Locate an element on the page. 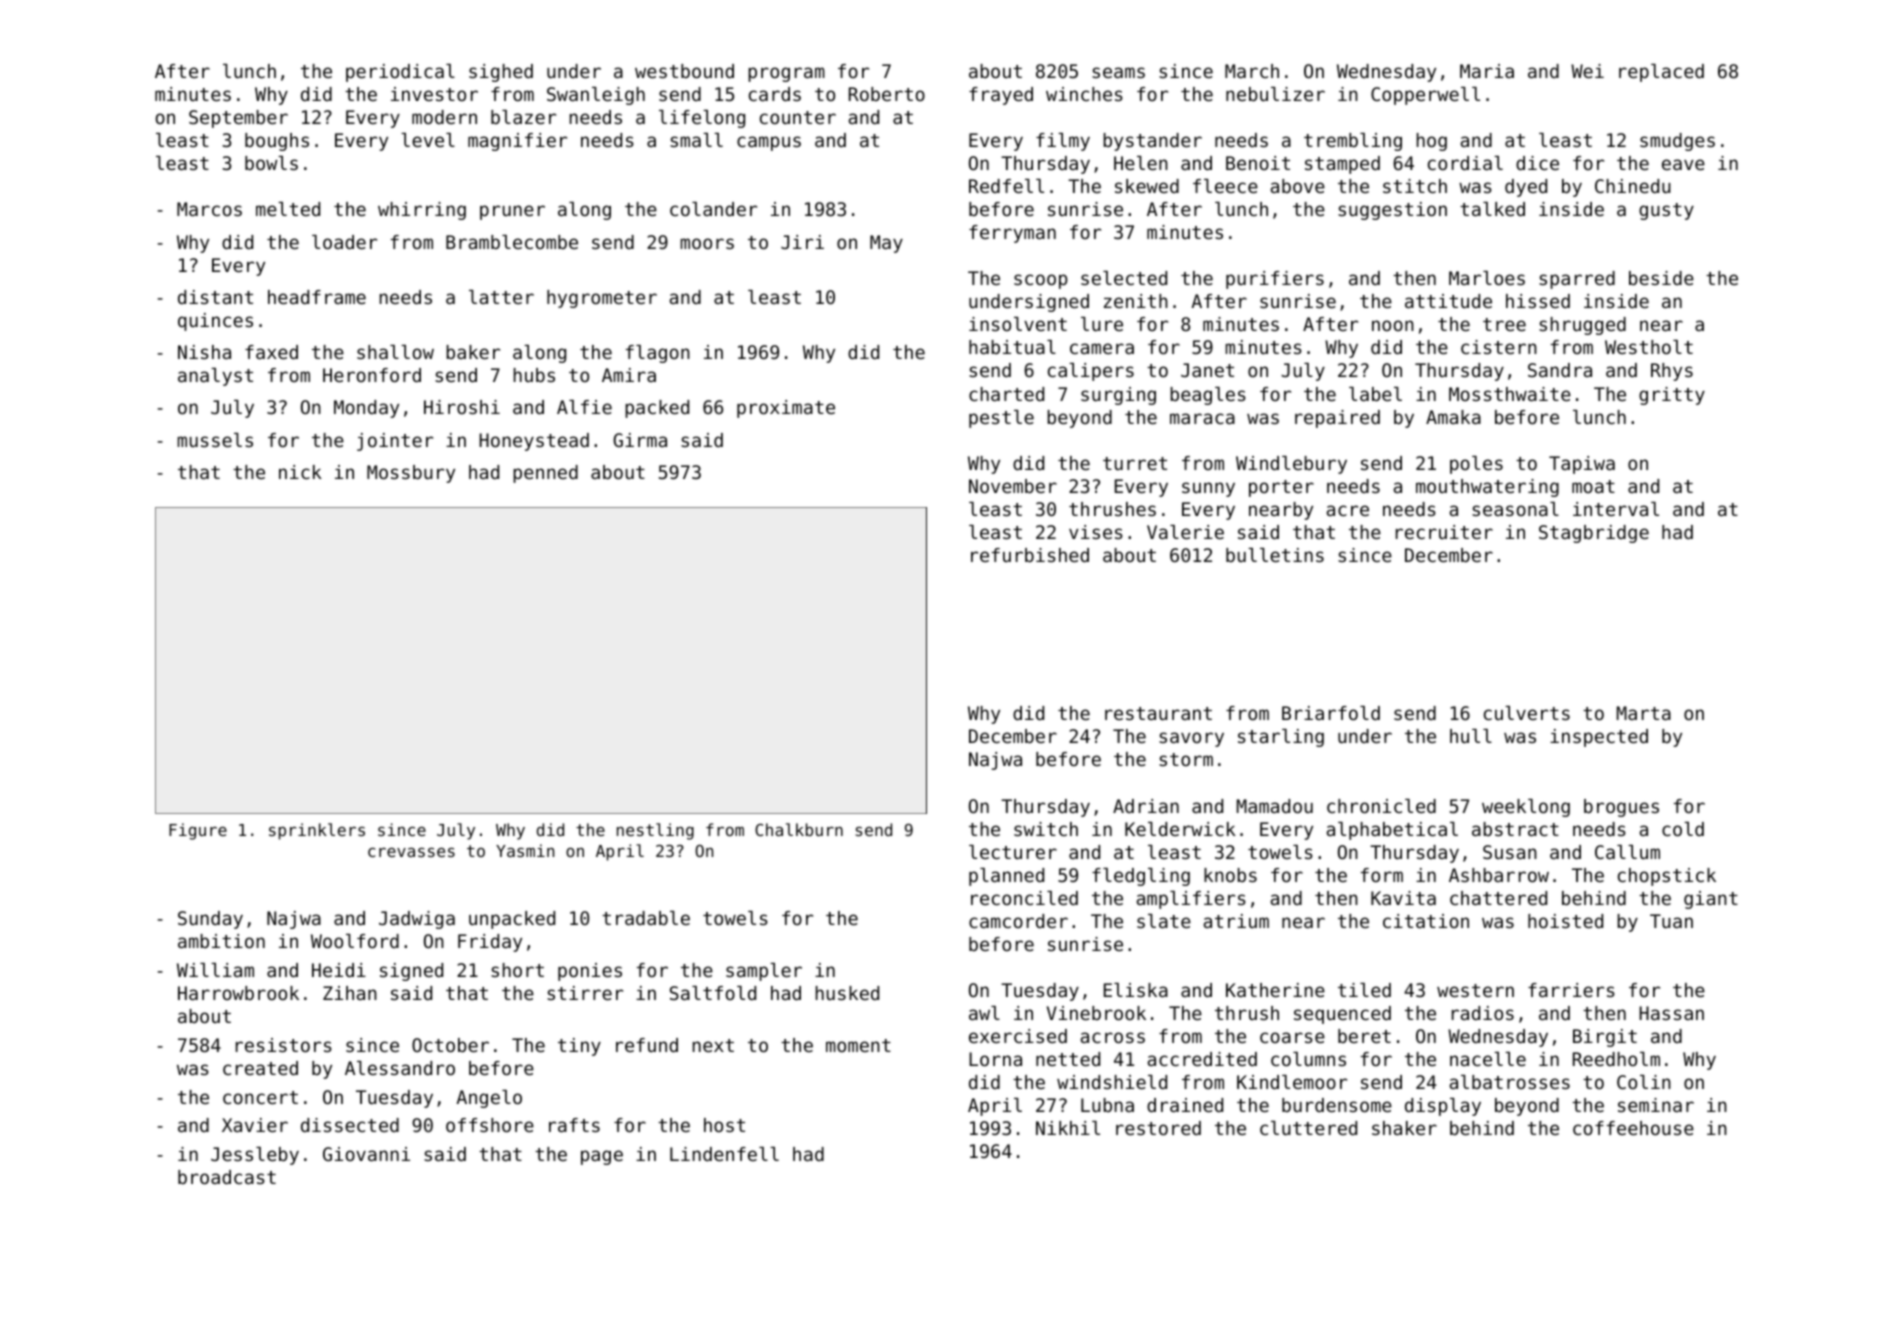 The height and width of the image is (1340, 1895). nick is located at coordinates (300, 472).
